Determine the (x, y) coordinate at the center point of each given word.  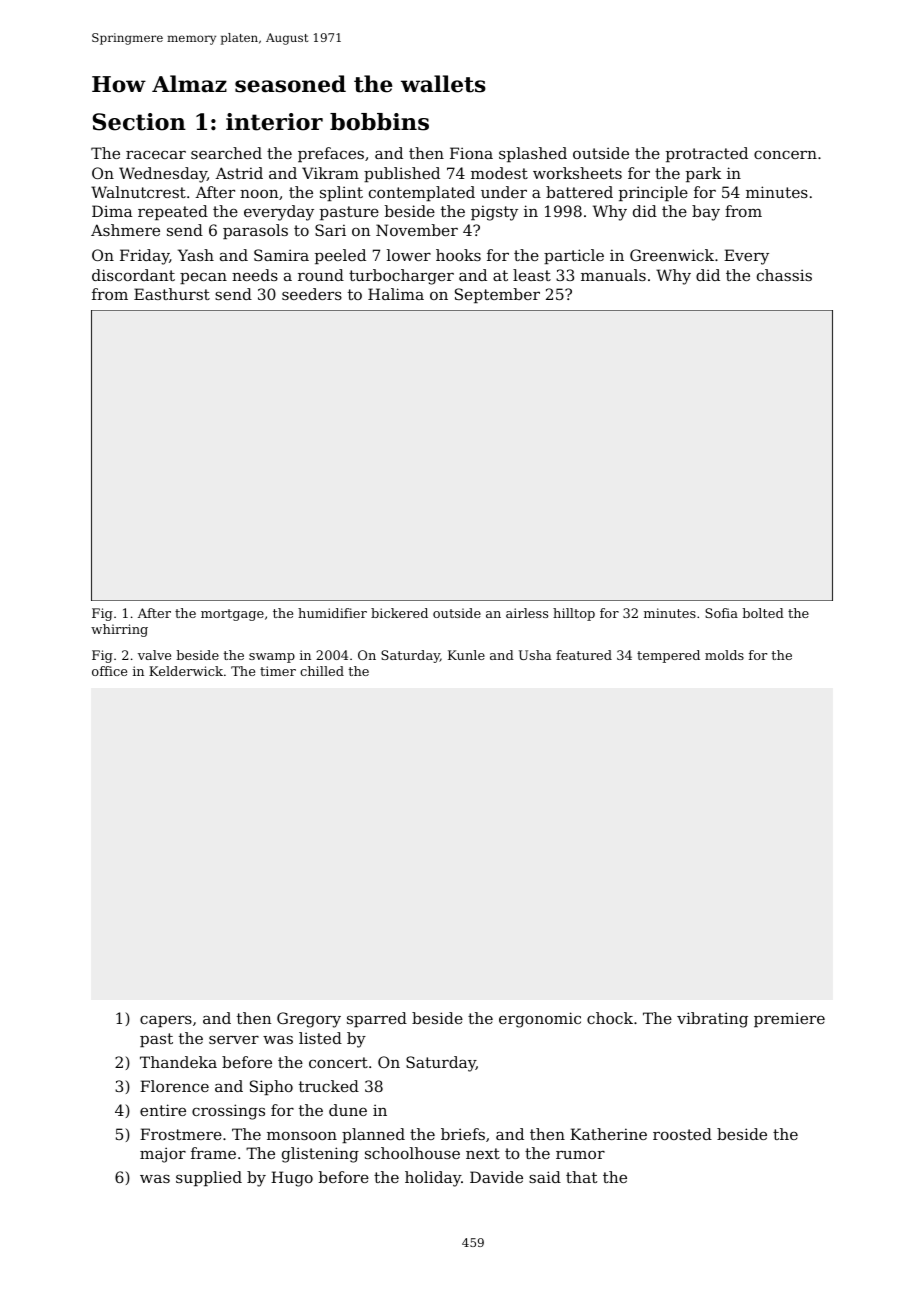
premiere (789, 1019)
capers (166, 1021)
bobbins (379, 122)
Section (139, 122)
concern (785, 154)
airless (527, 613)
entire (163, 1110)
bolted (763, 613)
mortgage (232, 615)
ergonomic (540, 1020)
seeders (312, 294)
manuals (613, 275)
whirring (119, 630)
